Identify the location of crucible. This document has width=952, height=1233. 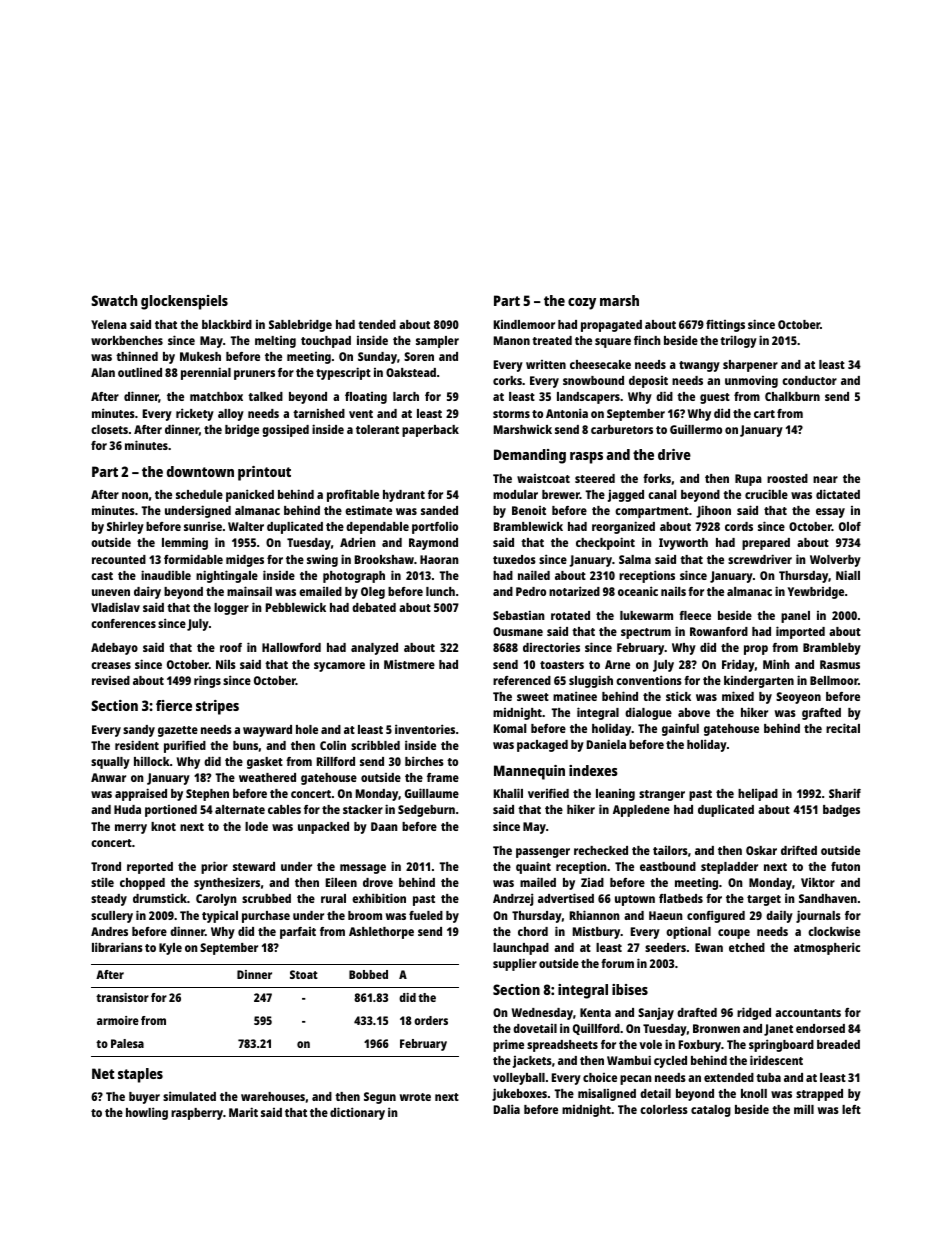
(766, 494).
